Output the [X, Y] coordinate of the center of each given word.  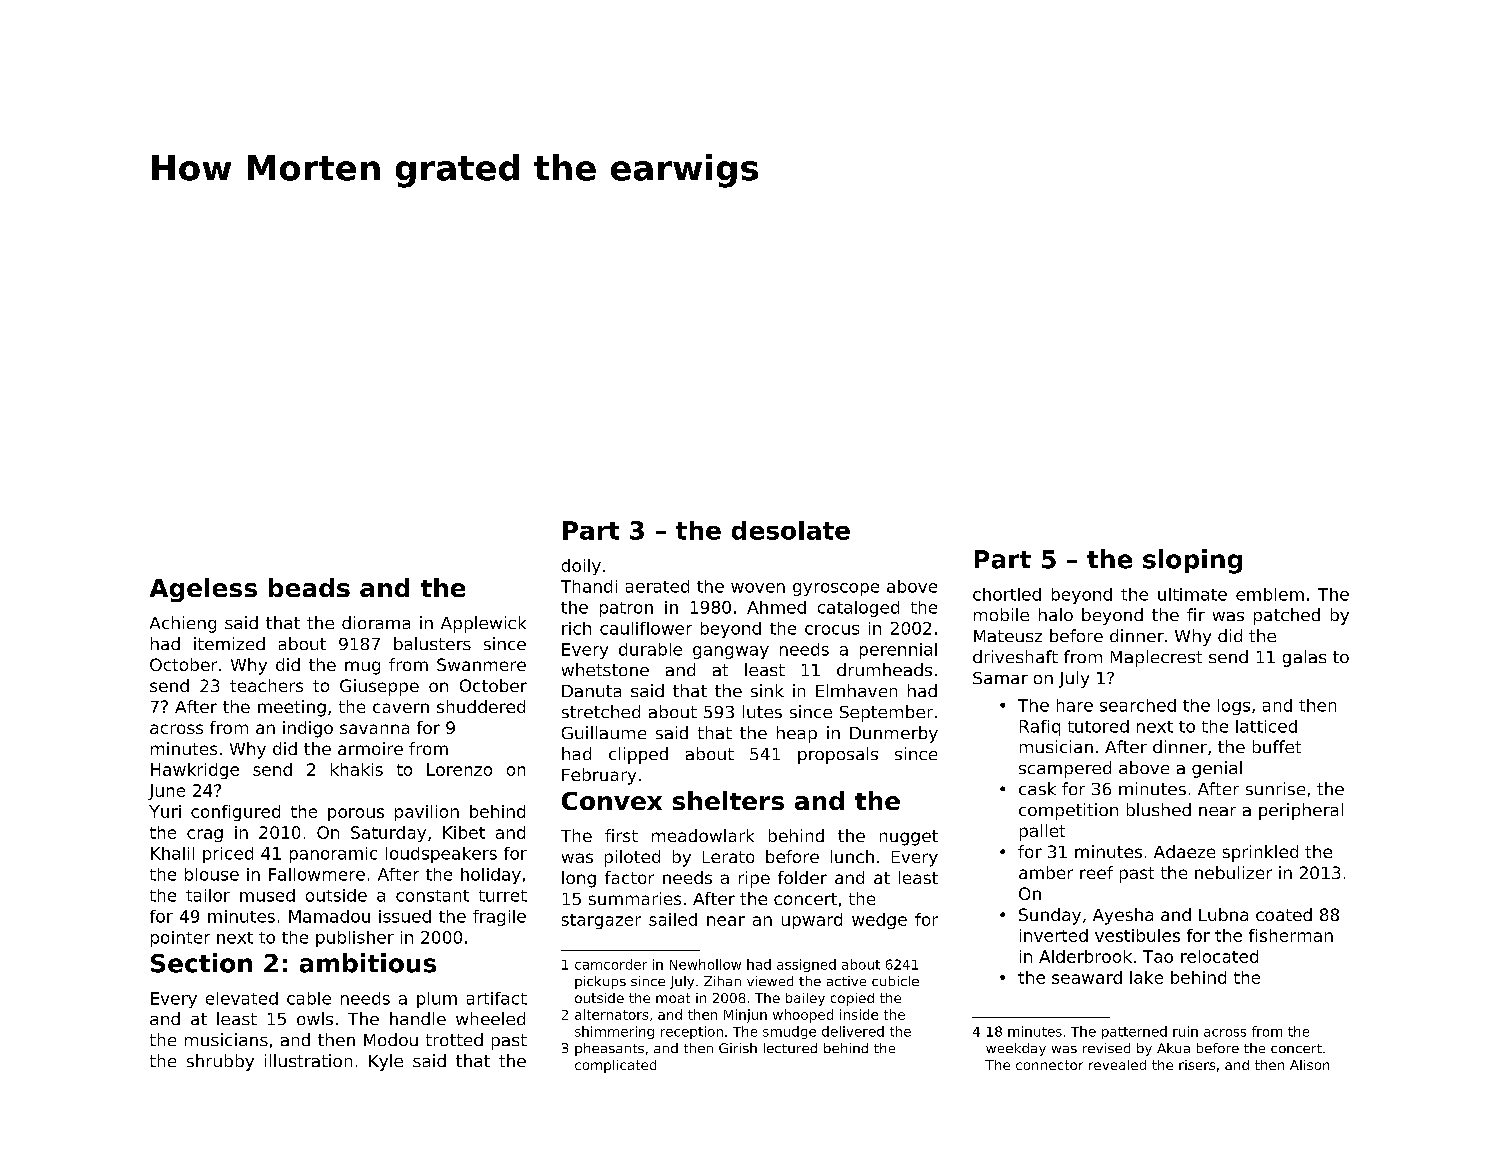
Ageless [203, 590]
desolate [791, 530]
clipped [638, 755]
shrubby [220, 1062]
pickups [600, 982]
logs [1234, 707]
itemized [229, 643]
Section [201, 963]
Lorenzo [459, 769]
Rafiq [1040, 728]
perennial [898, 651]
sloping [1192, 561]
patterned [1134, 1032]
